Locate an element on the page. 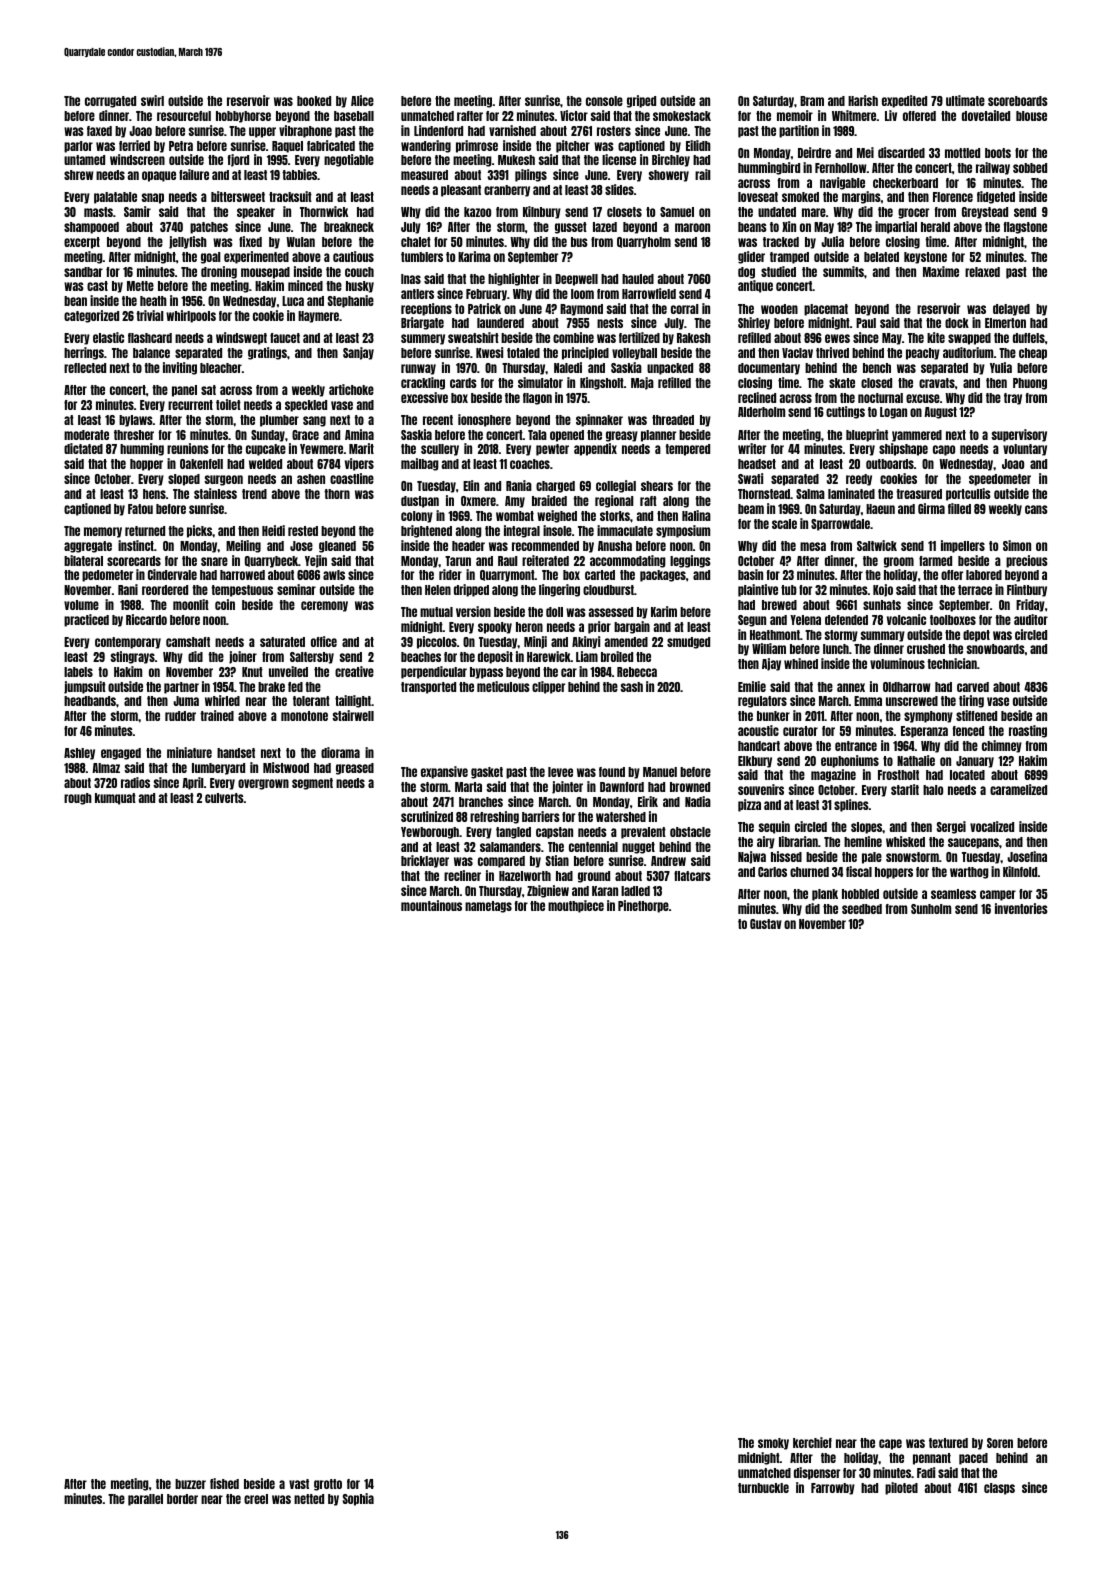 Image resolution: width=1112 pixels, height=1572 pixels. turnbuckle is located at coordinates (763, 1488).
